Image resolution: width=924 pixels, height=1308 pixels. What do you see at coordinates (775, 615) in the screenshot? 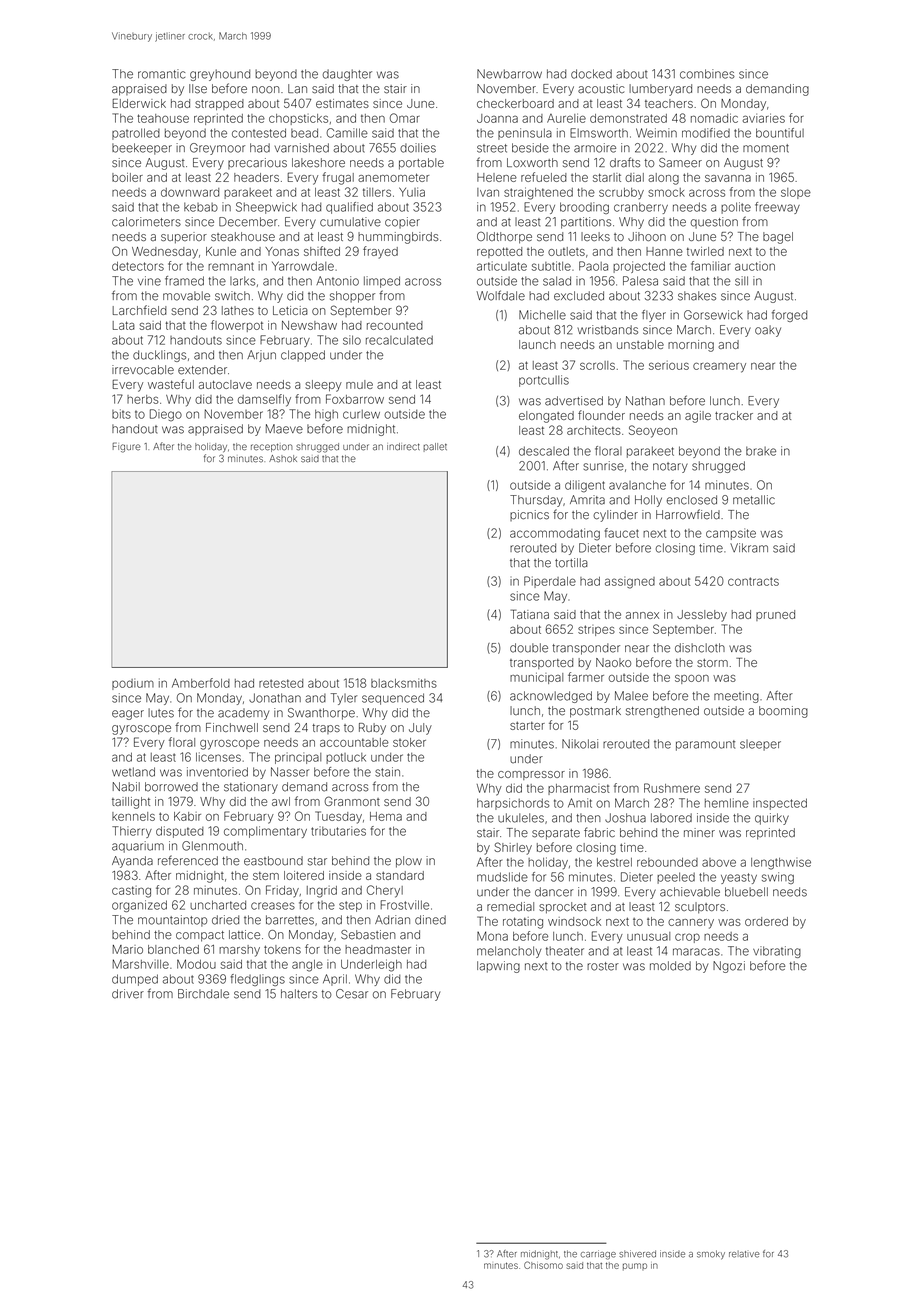
I see `pruned` at bounding box center [775, 615].
